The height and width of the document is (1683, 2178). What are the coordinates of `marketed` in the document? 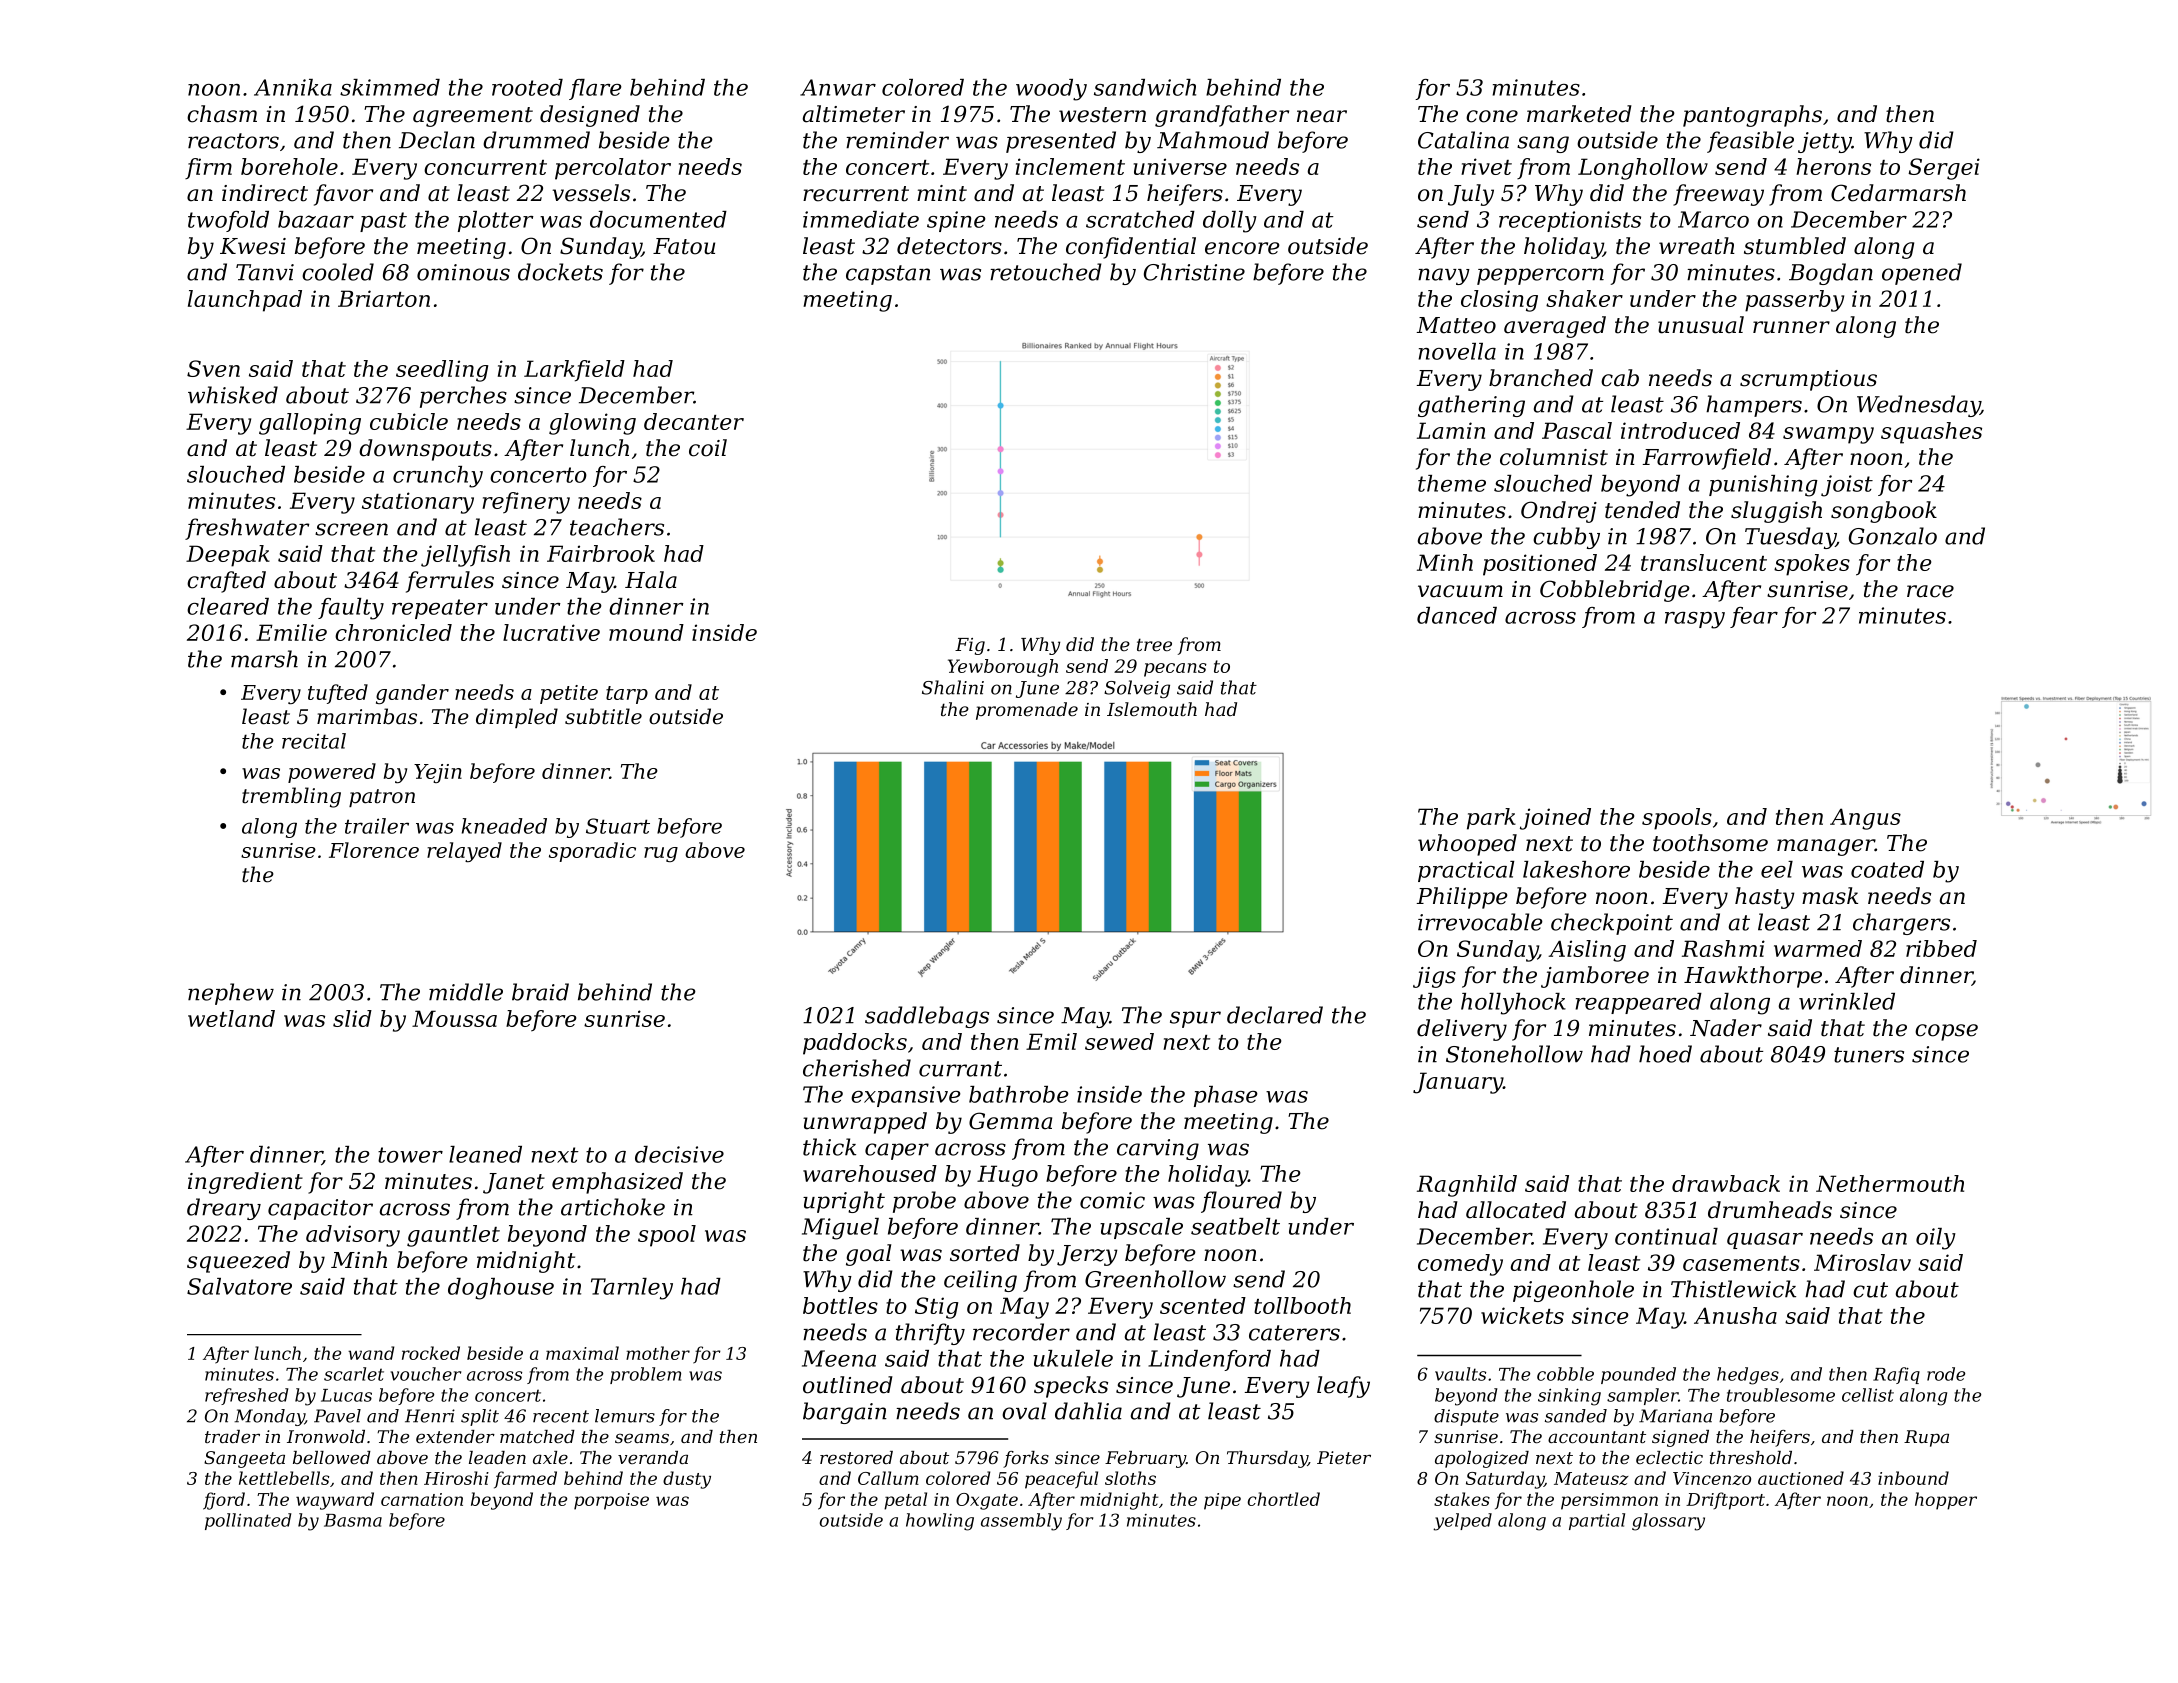 It's located at (1579, 114).
